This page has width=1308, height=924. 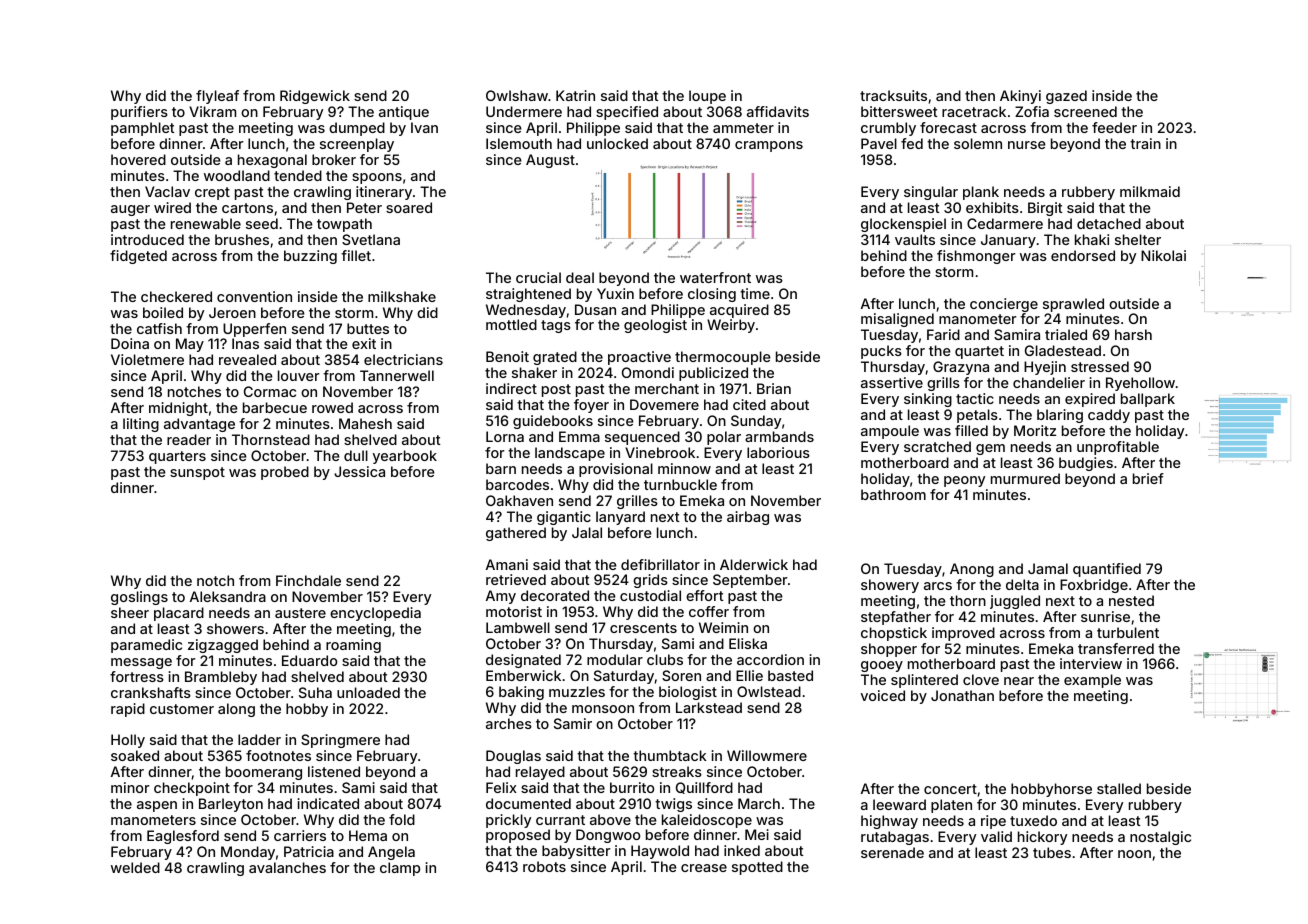 What do you see at coordinates (603, 709) in the page?
I see `monsoon` at bounding box center [603, 709].
